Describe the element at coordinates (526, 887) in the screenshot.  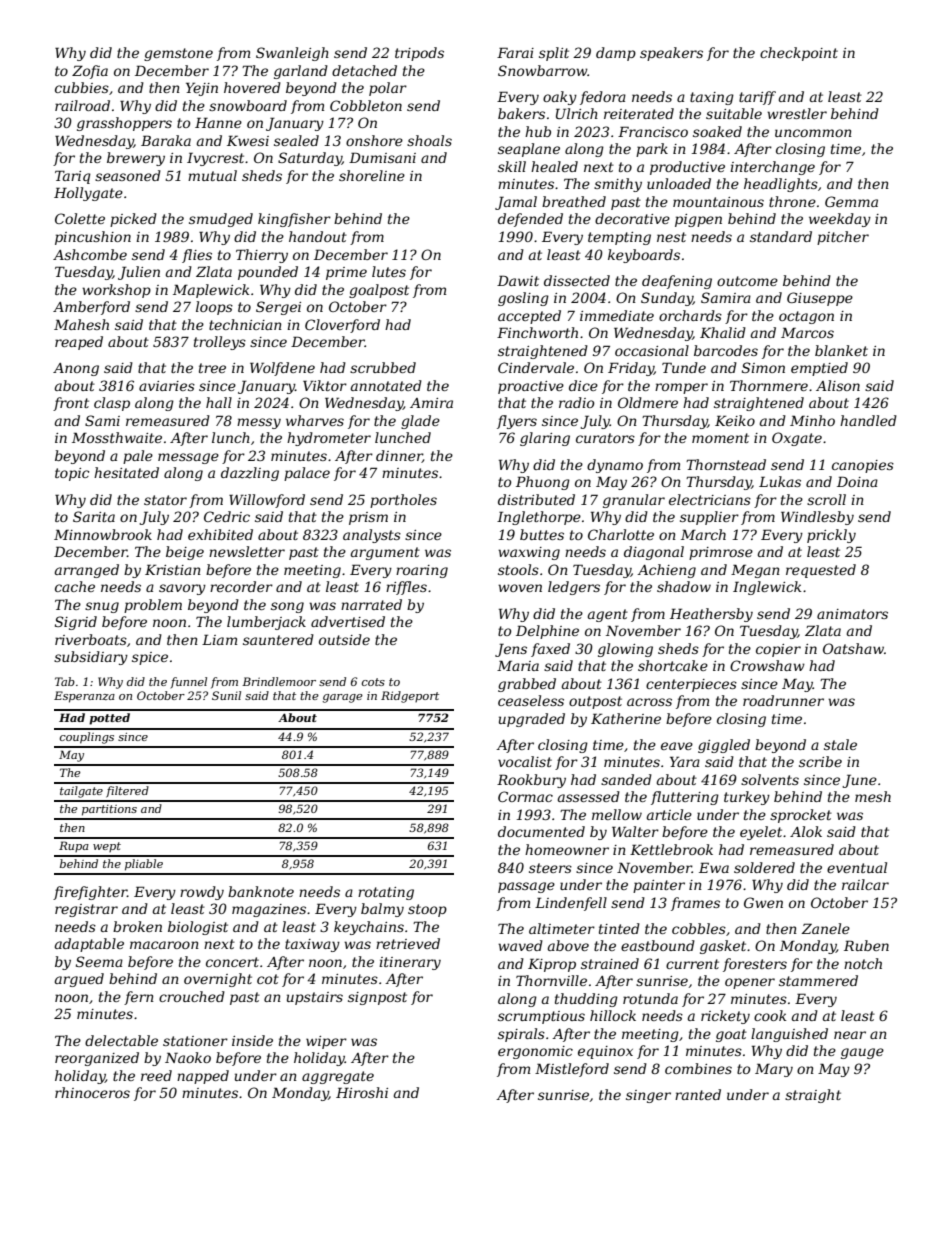
I see `passage` at that location.
